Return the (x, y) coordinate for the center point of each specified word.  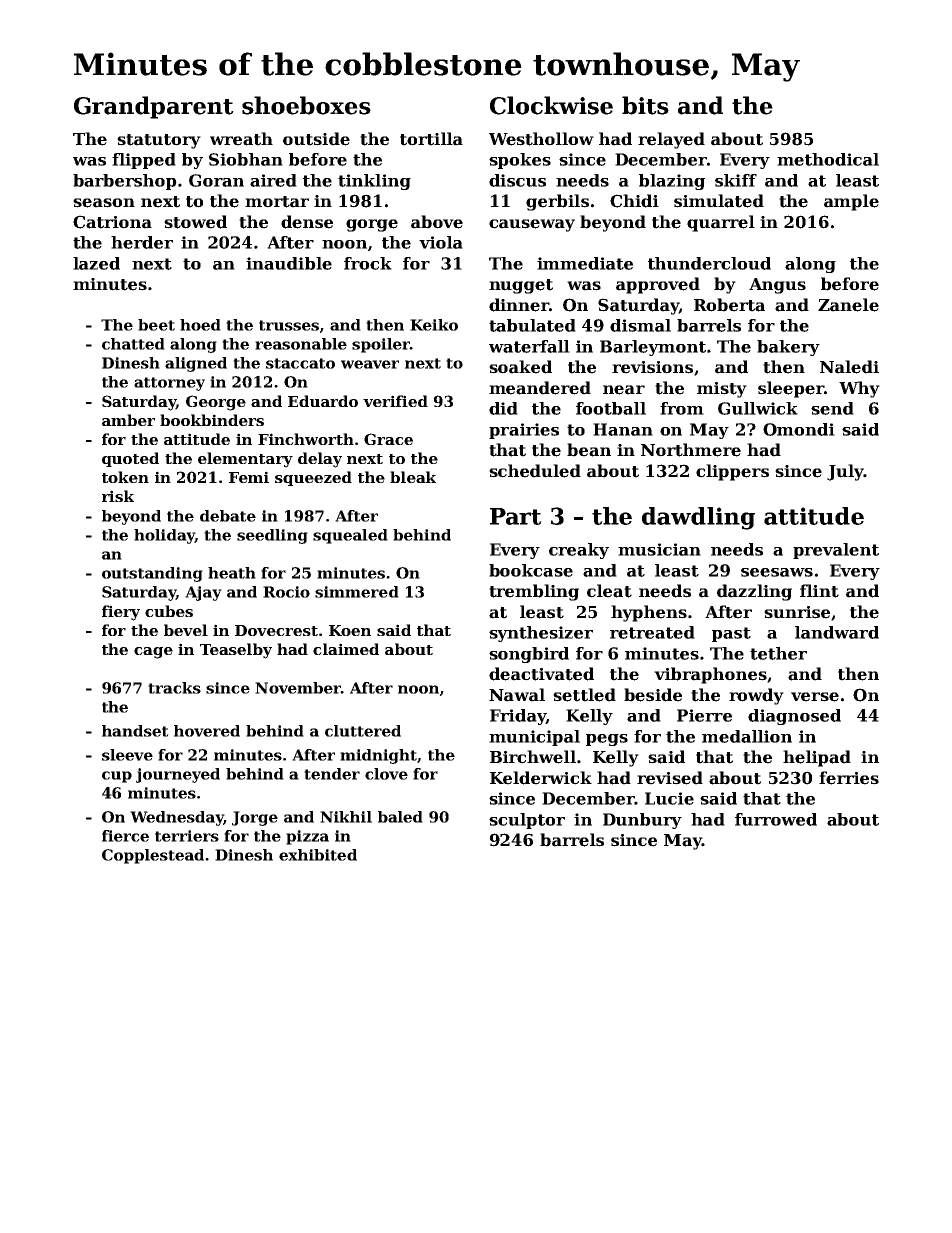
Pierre (704, 715)
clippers (732, 472)
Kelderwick (541, 778)
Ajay (203, 593)
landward (837, 632)
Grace (388, 439)
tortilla (431, 139)
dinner (519, 305)
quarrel (721, 223)
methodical (828, 159)
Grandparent (154, 107)
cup (117, 777)
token (125, 477)
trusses (289, 325)
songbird (529, 655)
